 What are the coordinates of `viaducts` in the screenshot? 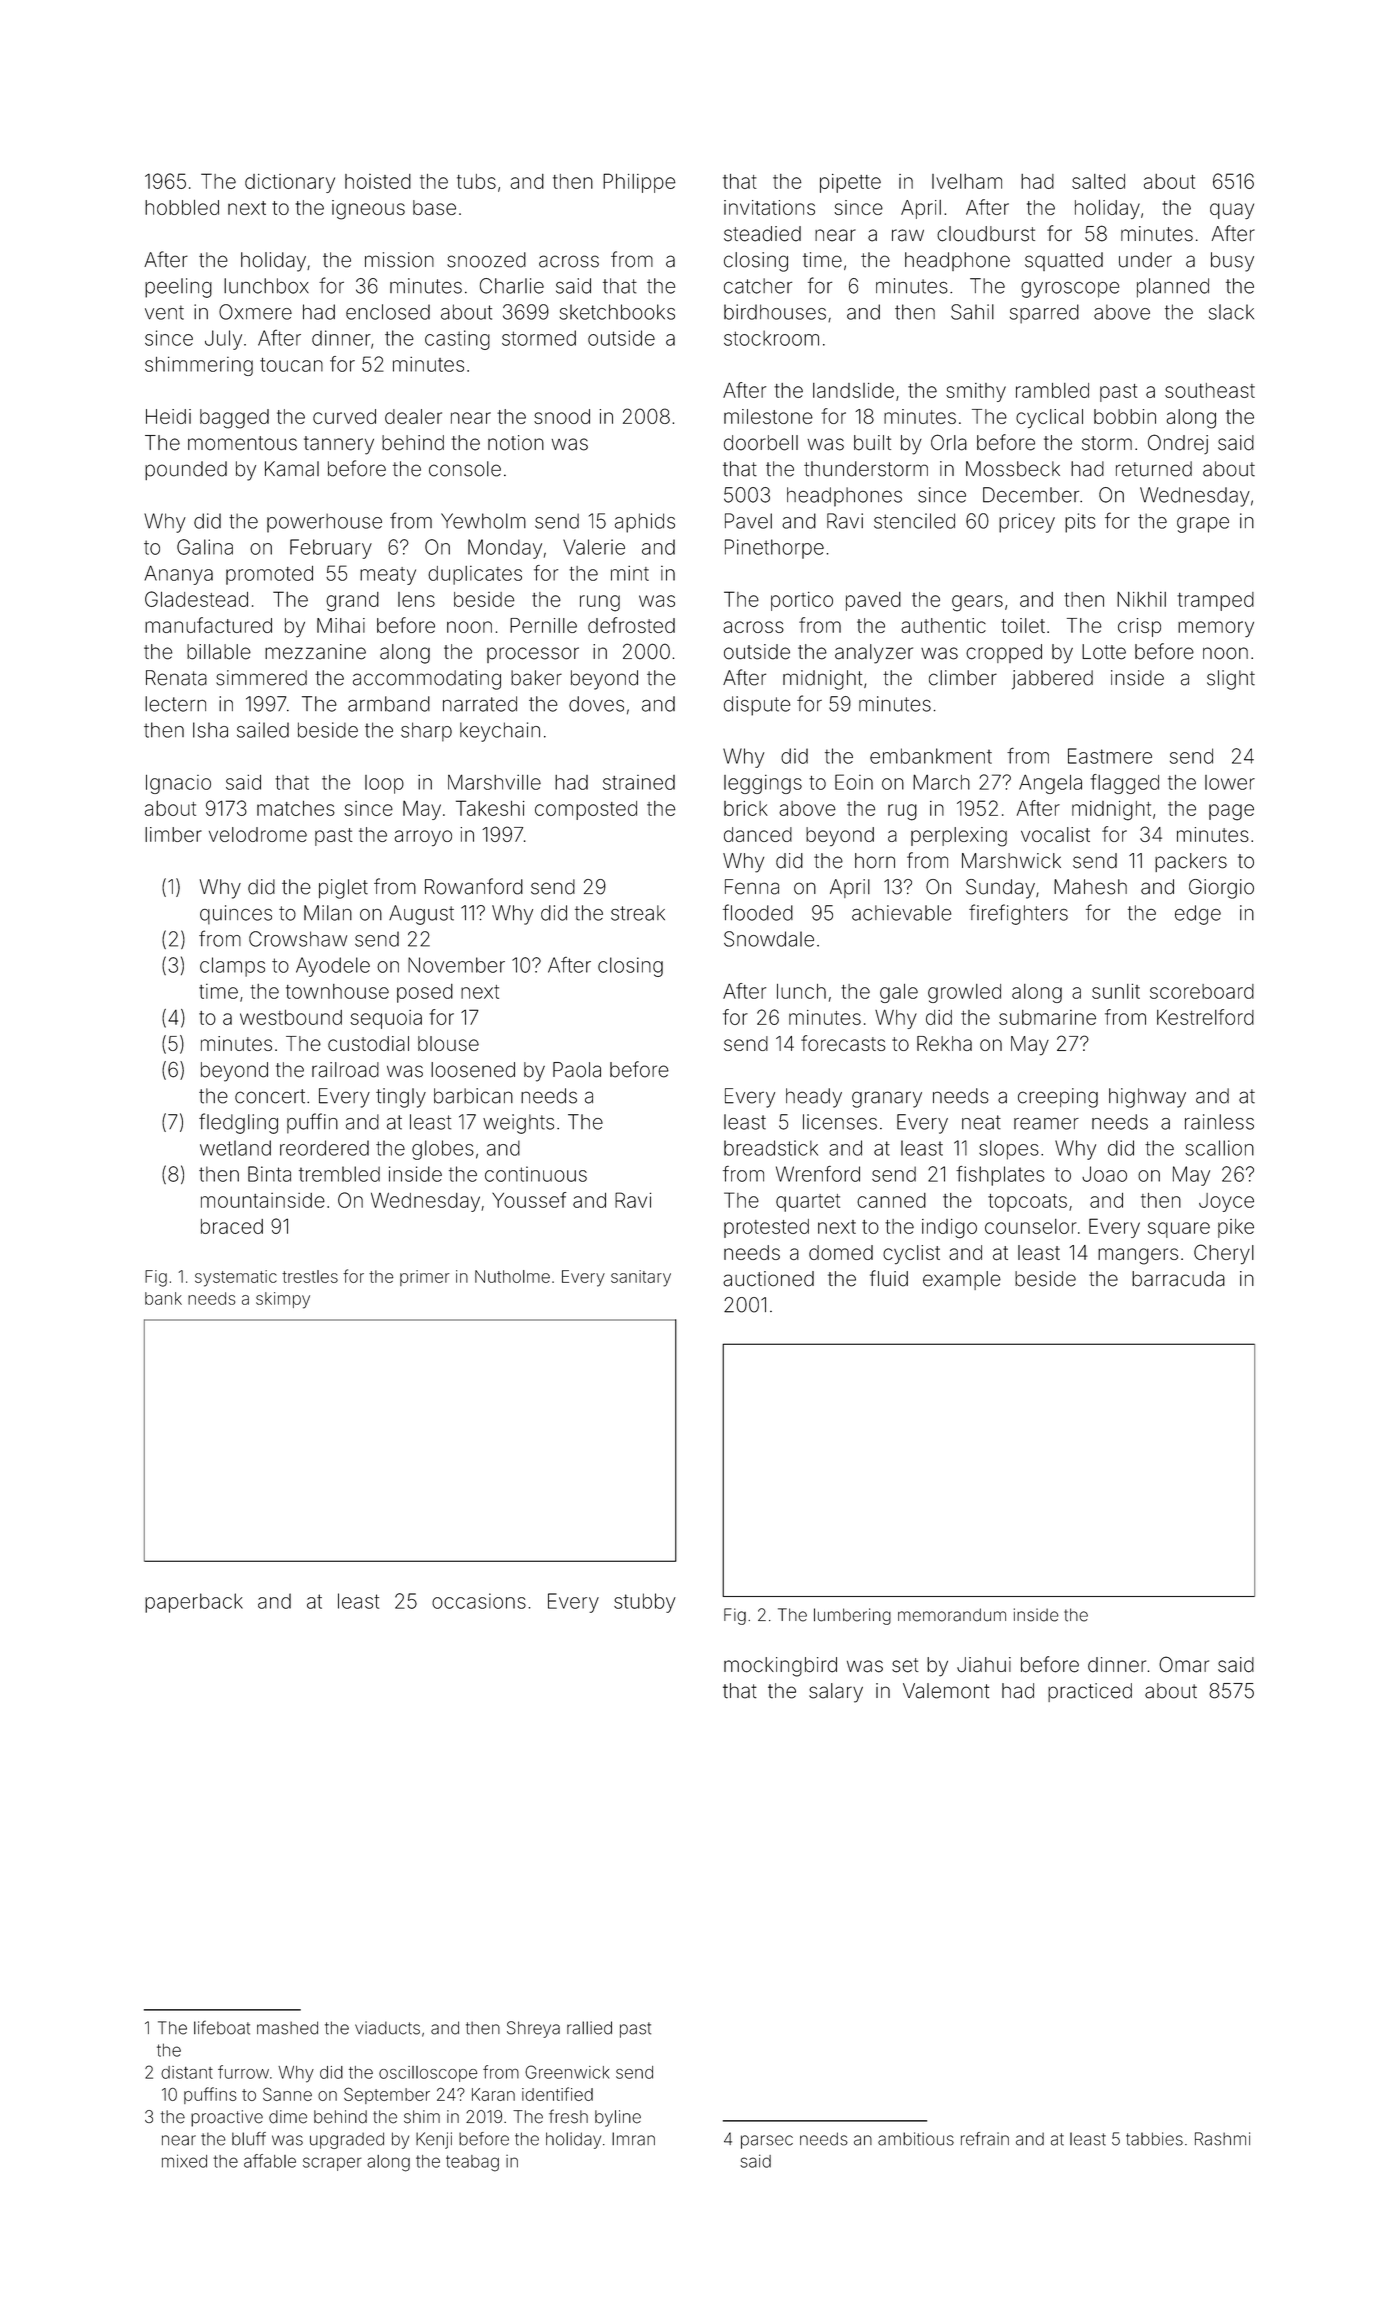 It's located at (387, 2028).
